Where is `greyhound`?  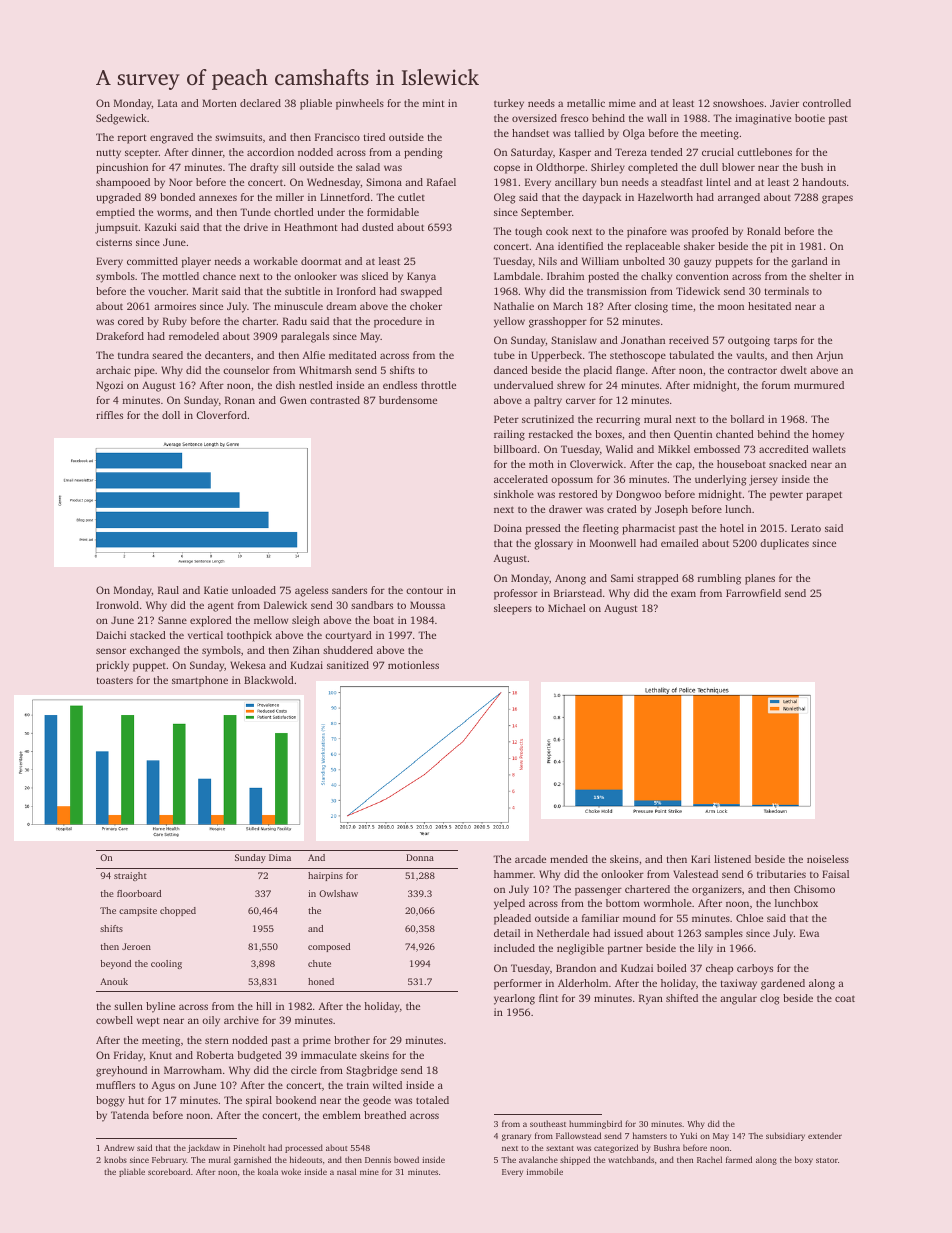 greyhound is located at coordinates (121, 1071).
